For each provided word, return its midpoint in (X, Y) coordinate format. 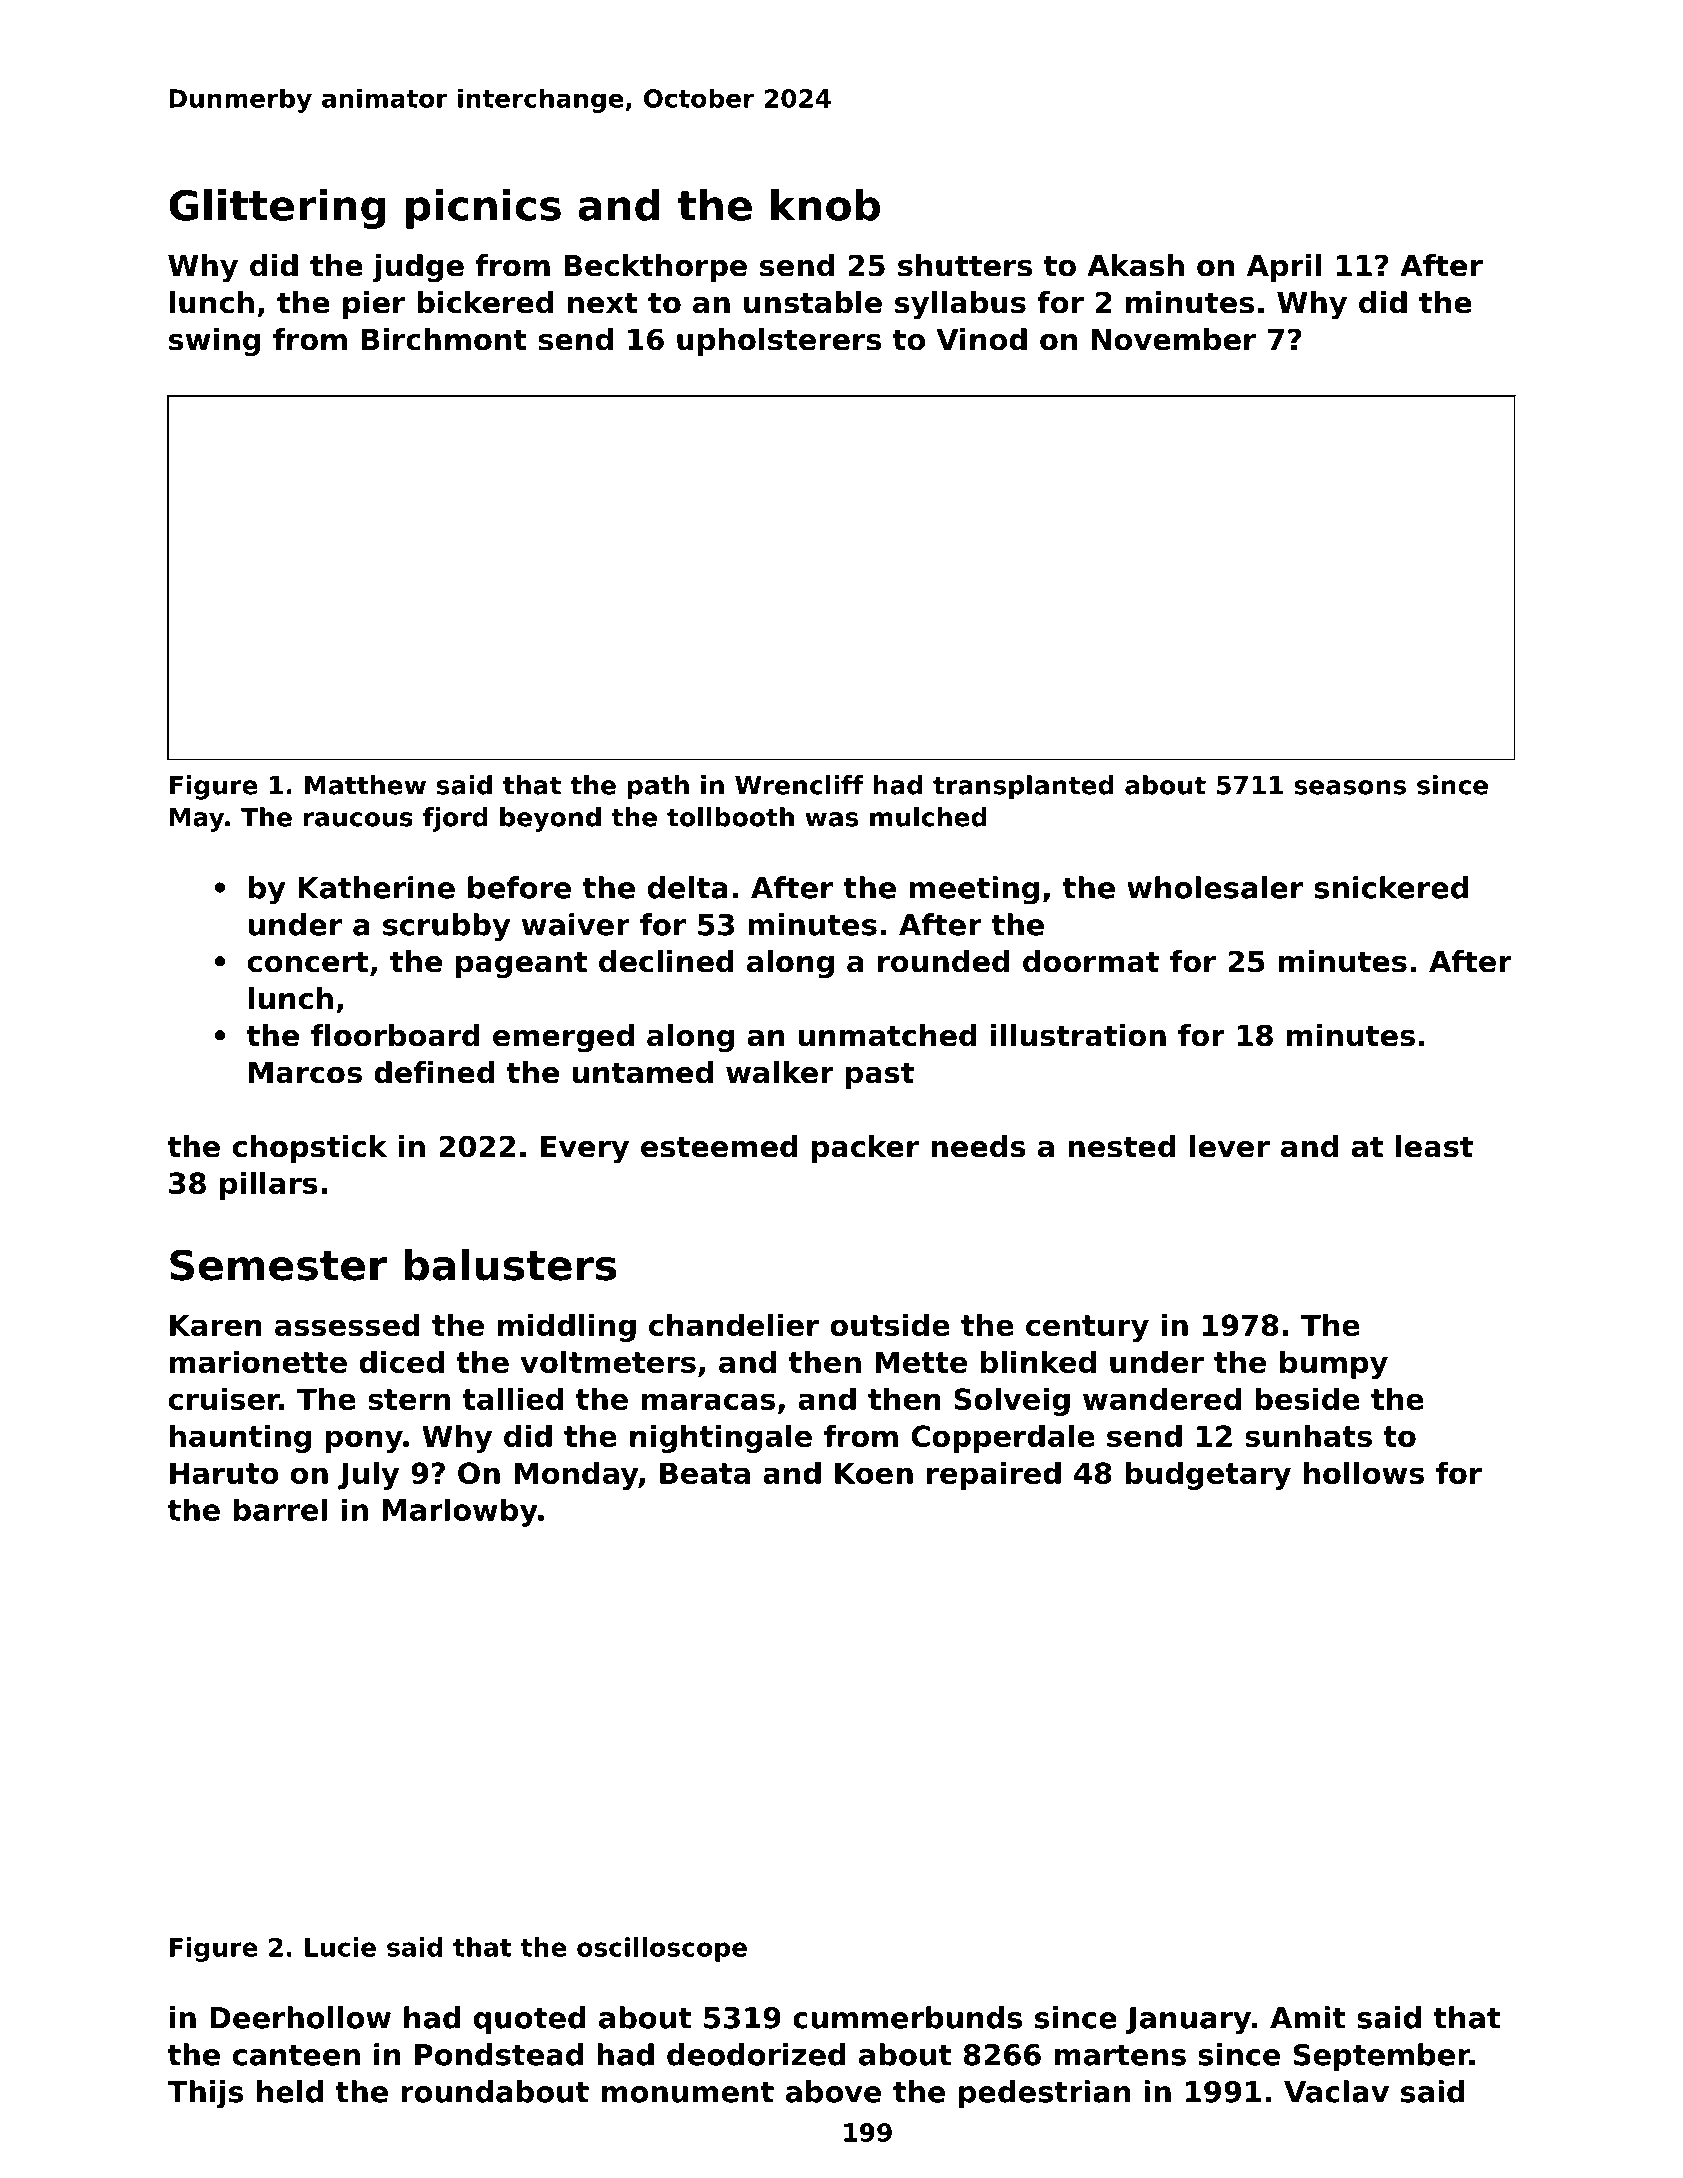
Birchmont (444, 339)
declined (666, 961)
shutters (965, 265)
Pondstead (499, 2054)
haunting (240, 1439)
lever (1230, 1146)
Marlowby (460, 1512)
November (1174, 339)
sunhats (1308, 1436)
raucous (358, 819)
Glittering (277, 209)
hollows (1364, 1473)
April (1284, 268)
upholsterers (779, 342)
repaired (994, 1476)
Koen (874, 1473)
